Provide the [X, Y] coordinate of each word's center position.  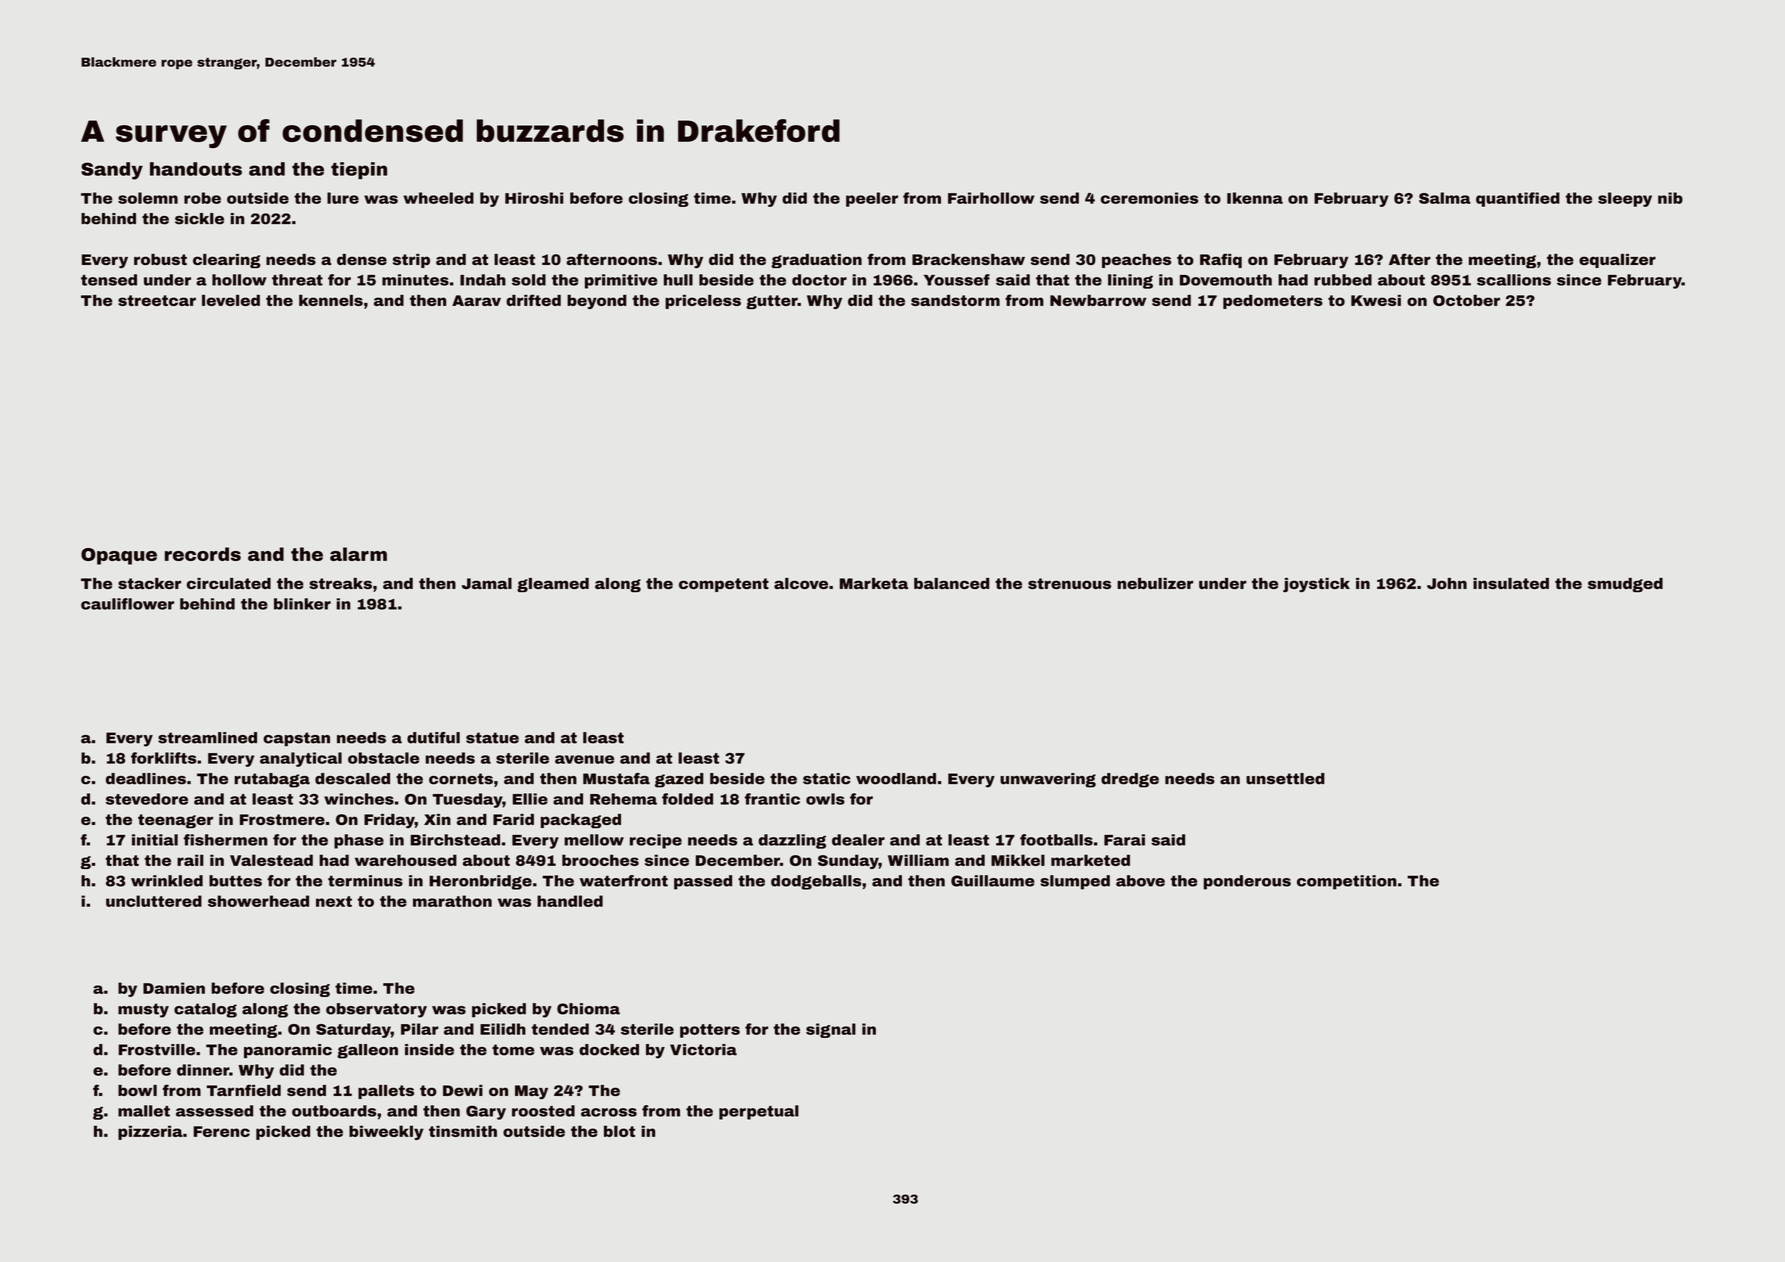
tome [513, 1050]
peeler [872, 199]
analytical [301, 759]
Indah [483, 280]
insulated [1511, 583]
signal [831, 1030]
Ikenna [1255, 198]
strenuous [1069, 583]
